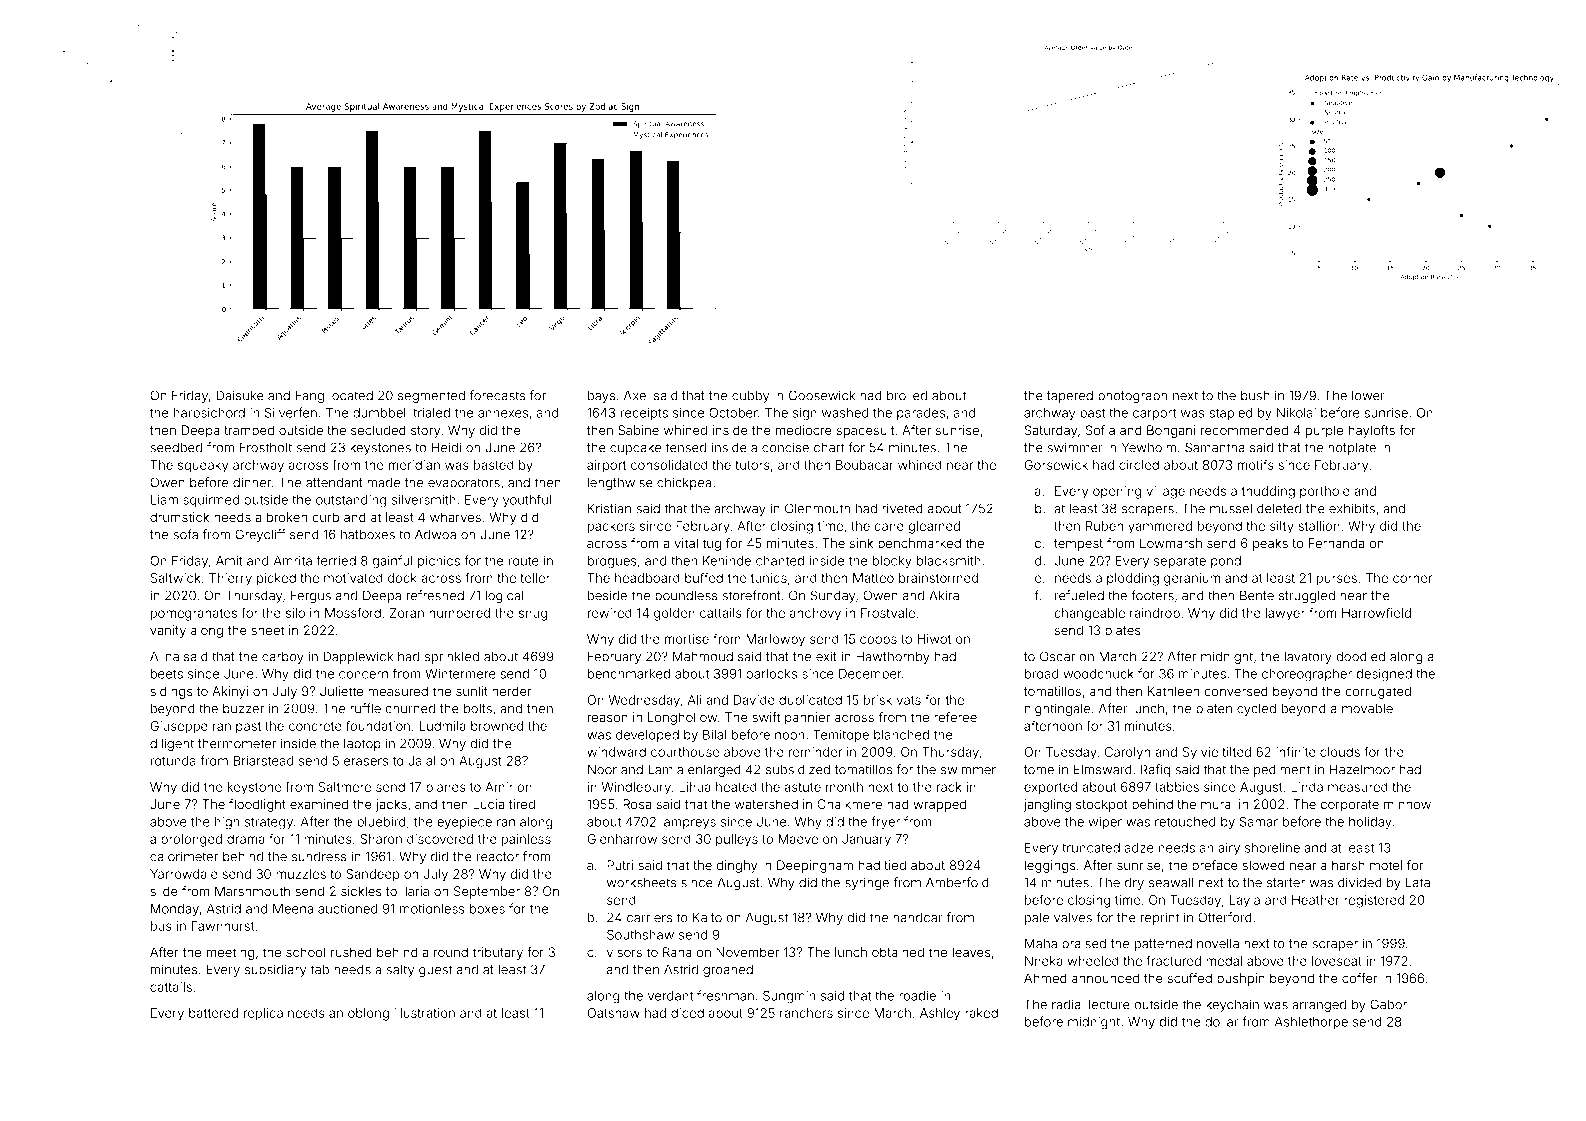 This document has width=1586, height=1121. What do you see at coordinates (414, 465) in the document?
I see `meridian` at bounding box center [414, 465].
